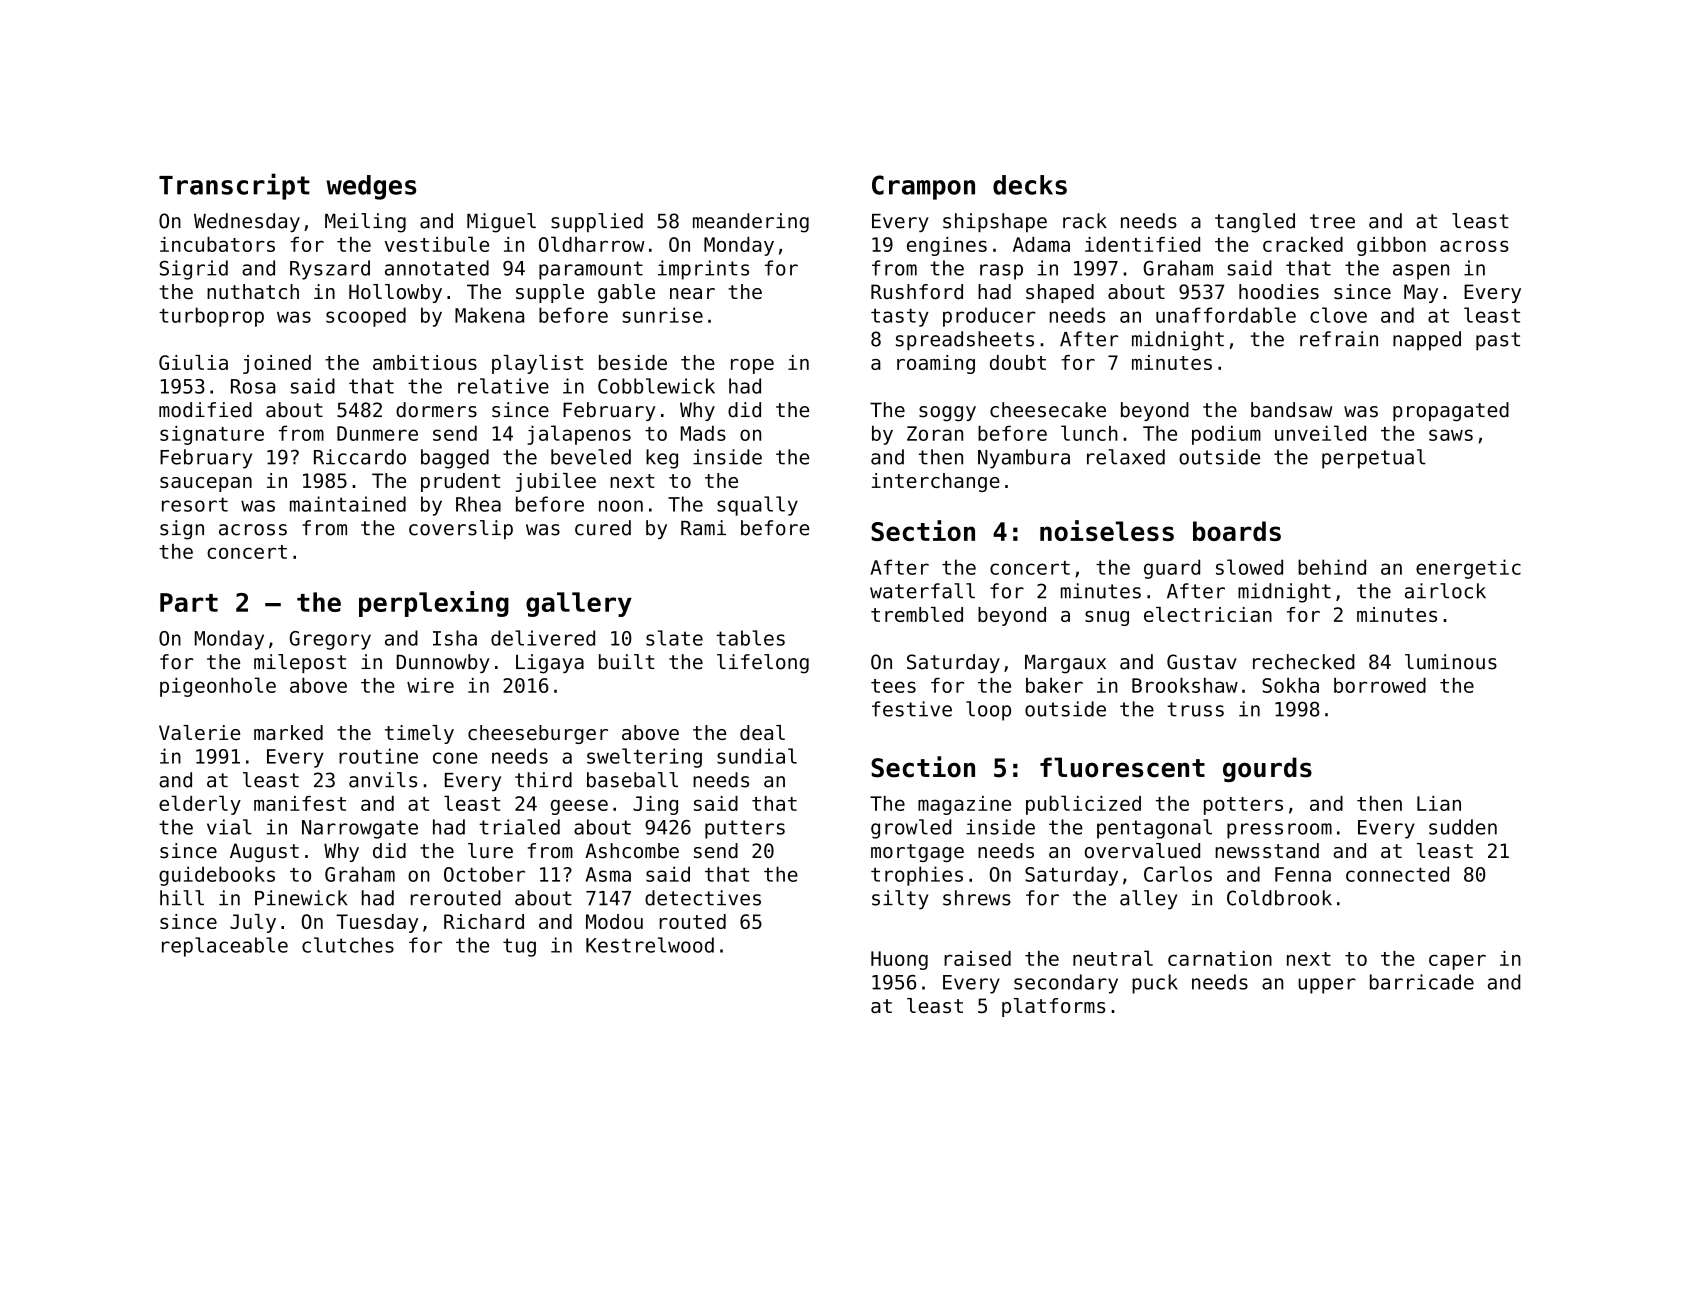 This screenshot has height=1302, width=1686. Describe the element at coordinates (763, 664) in the screenshot. I see `lifelong` at that location.
